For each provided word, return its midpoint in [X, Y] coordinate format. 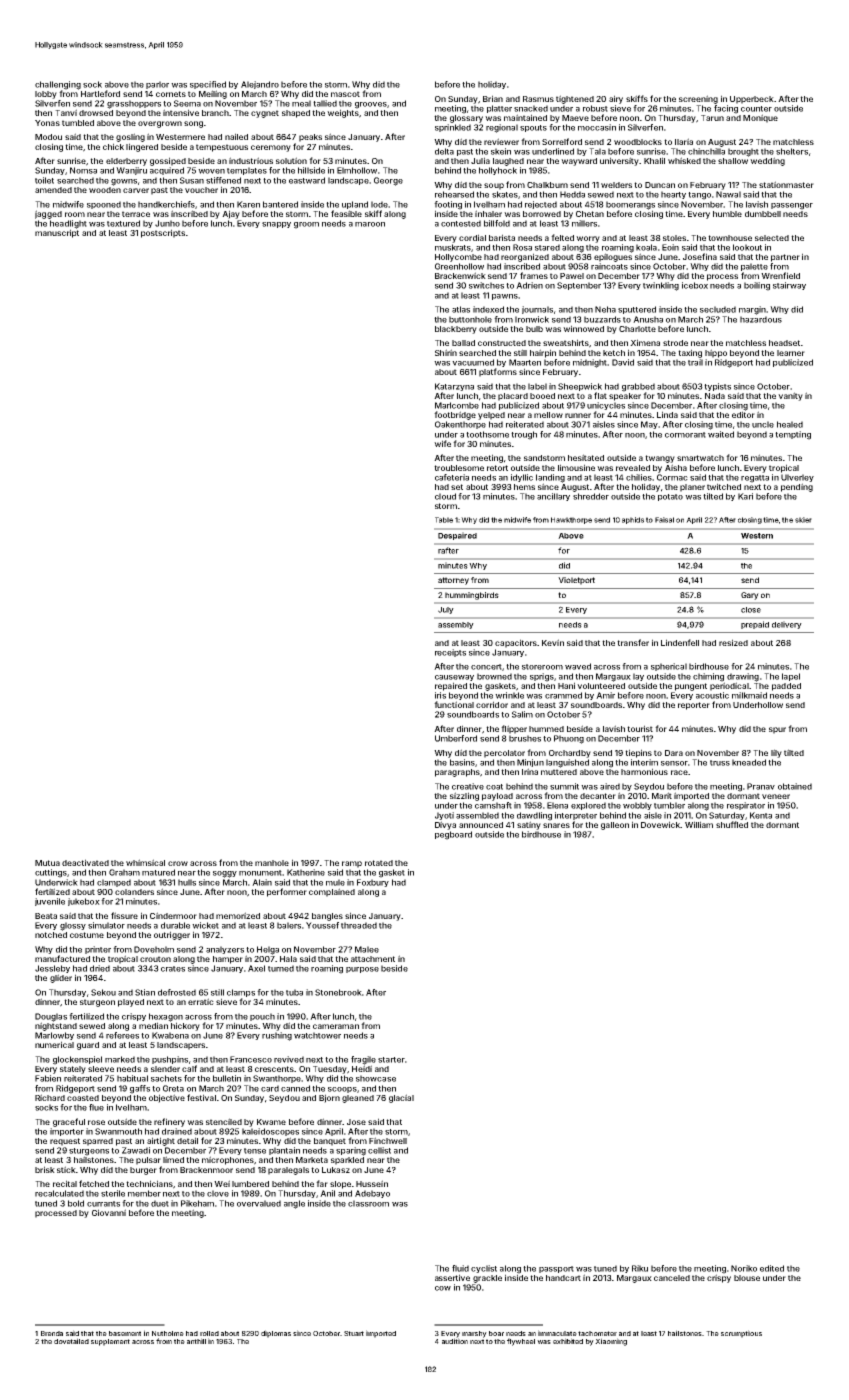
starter [391, 1060]
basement [125, 1333]
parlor [157, 85]
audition [455, 1341]
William [699, 824]
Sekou [103, 992]
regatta [755, 479]
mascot [345, 94]
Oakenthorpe [460, 425]
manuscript [57, 233]
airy [616, 99]
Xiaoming [611, 1342]
